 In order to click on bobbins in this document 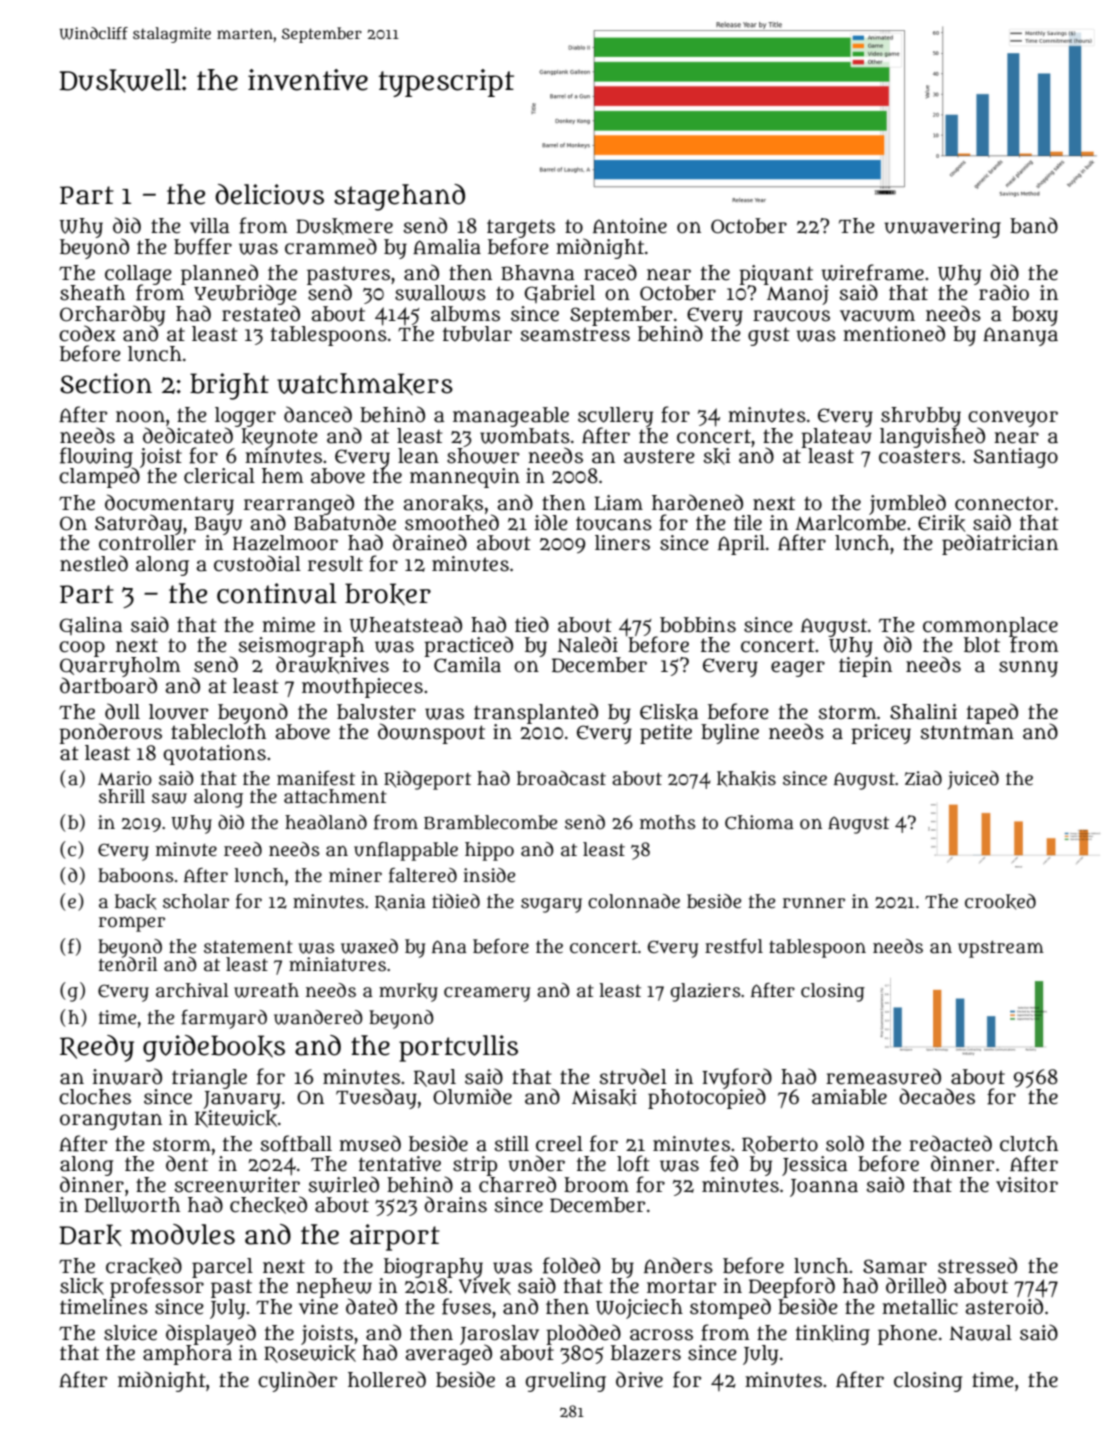, I will do `click(698, 625)`.
